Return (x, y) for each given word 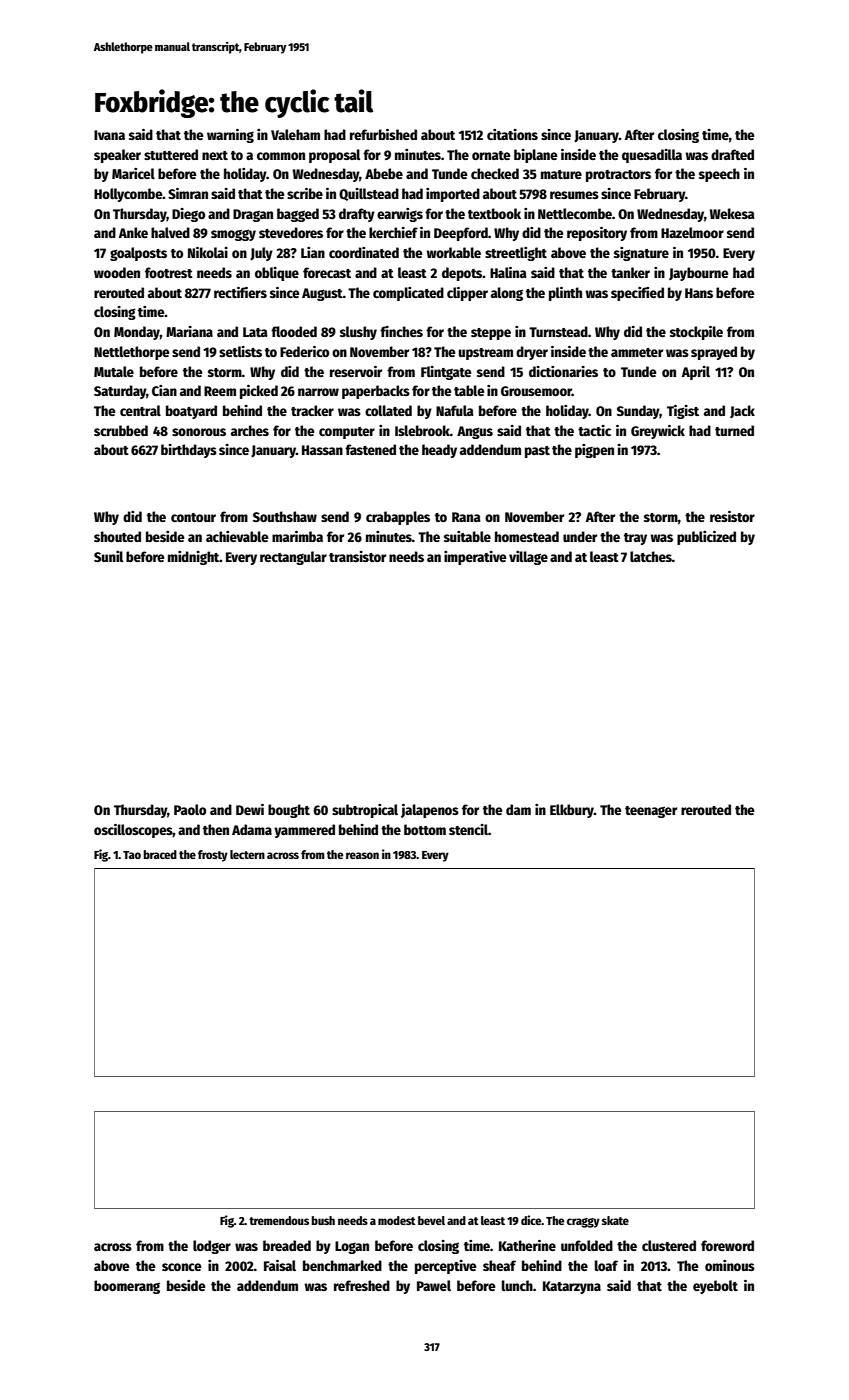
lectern (247, 854)
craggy (583, 1223)
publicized (706, 538)
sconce (181, 1267)
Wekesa (732, 213)
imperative (475, 558)
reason (362, 855)
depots (462, 274)
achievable (237, 536)
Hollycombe (128, 195)
